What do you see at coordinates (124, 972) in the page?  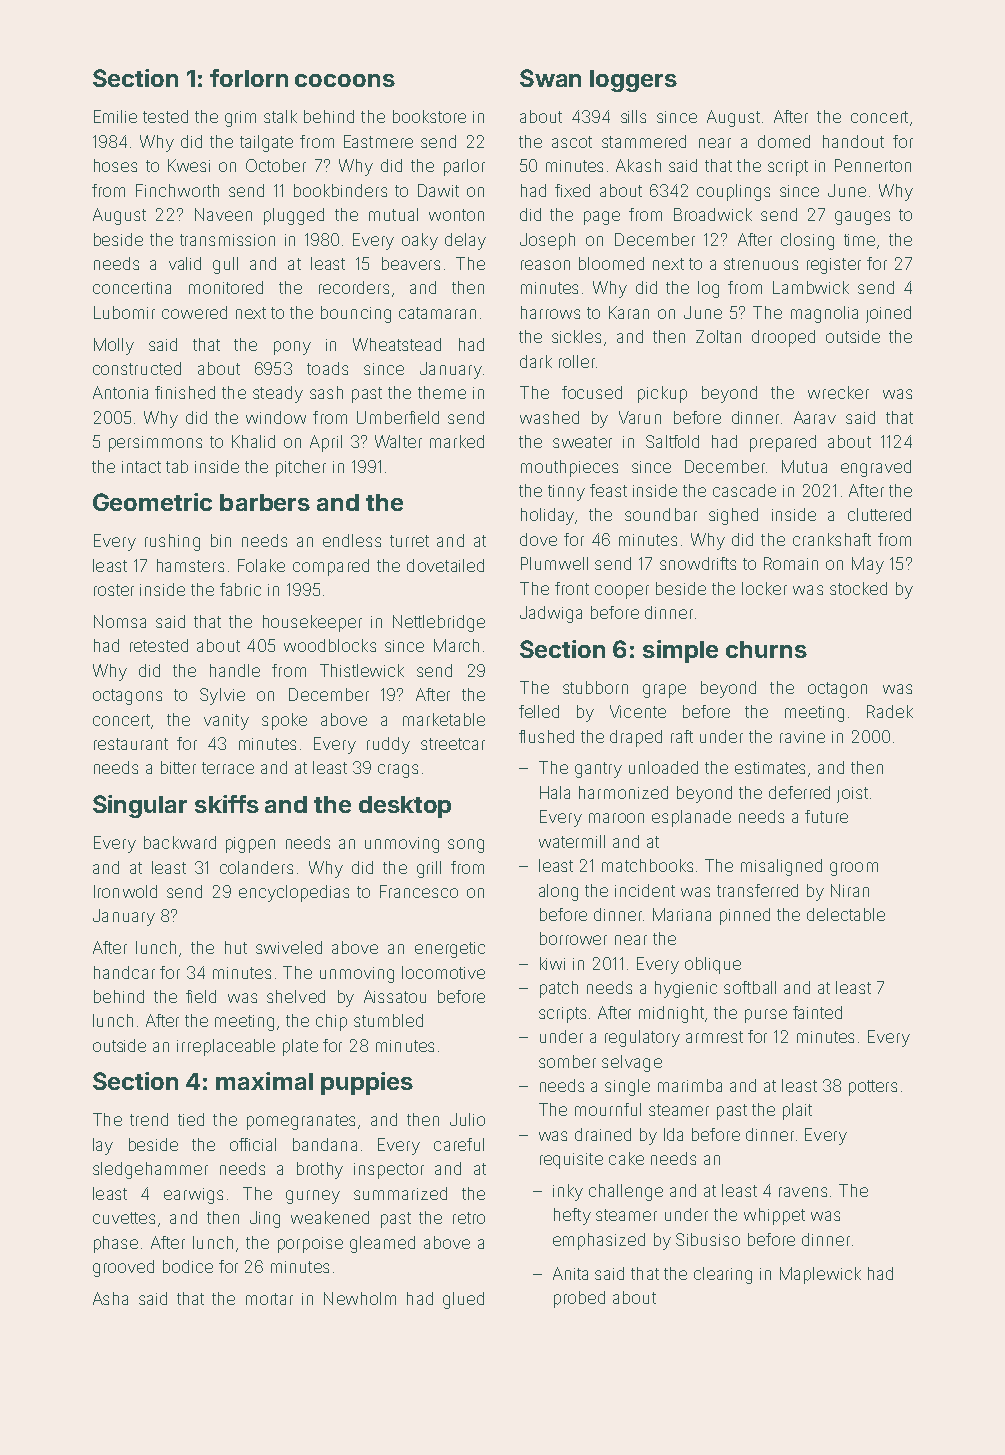 I see `handcar` at bounding box center [124, 972].
